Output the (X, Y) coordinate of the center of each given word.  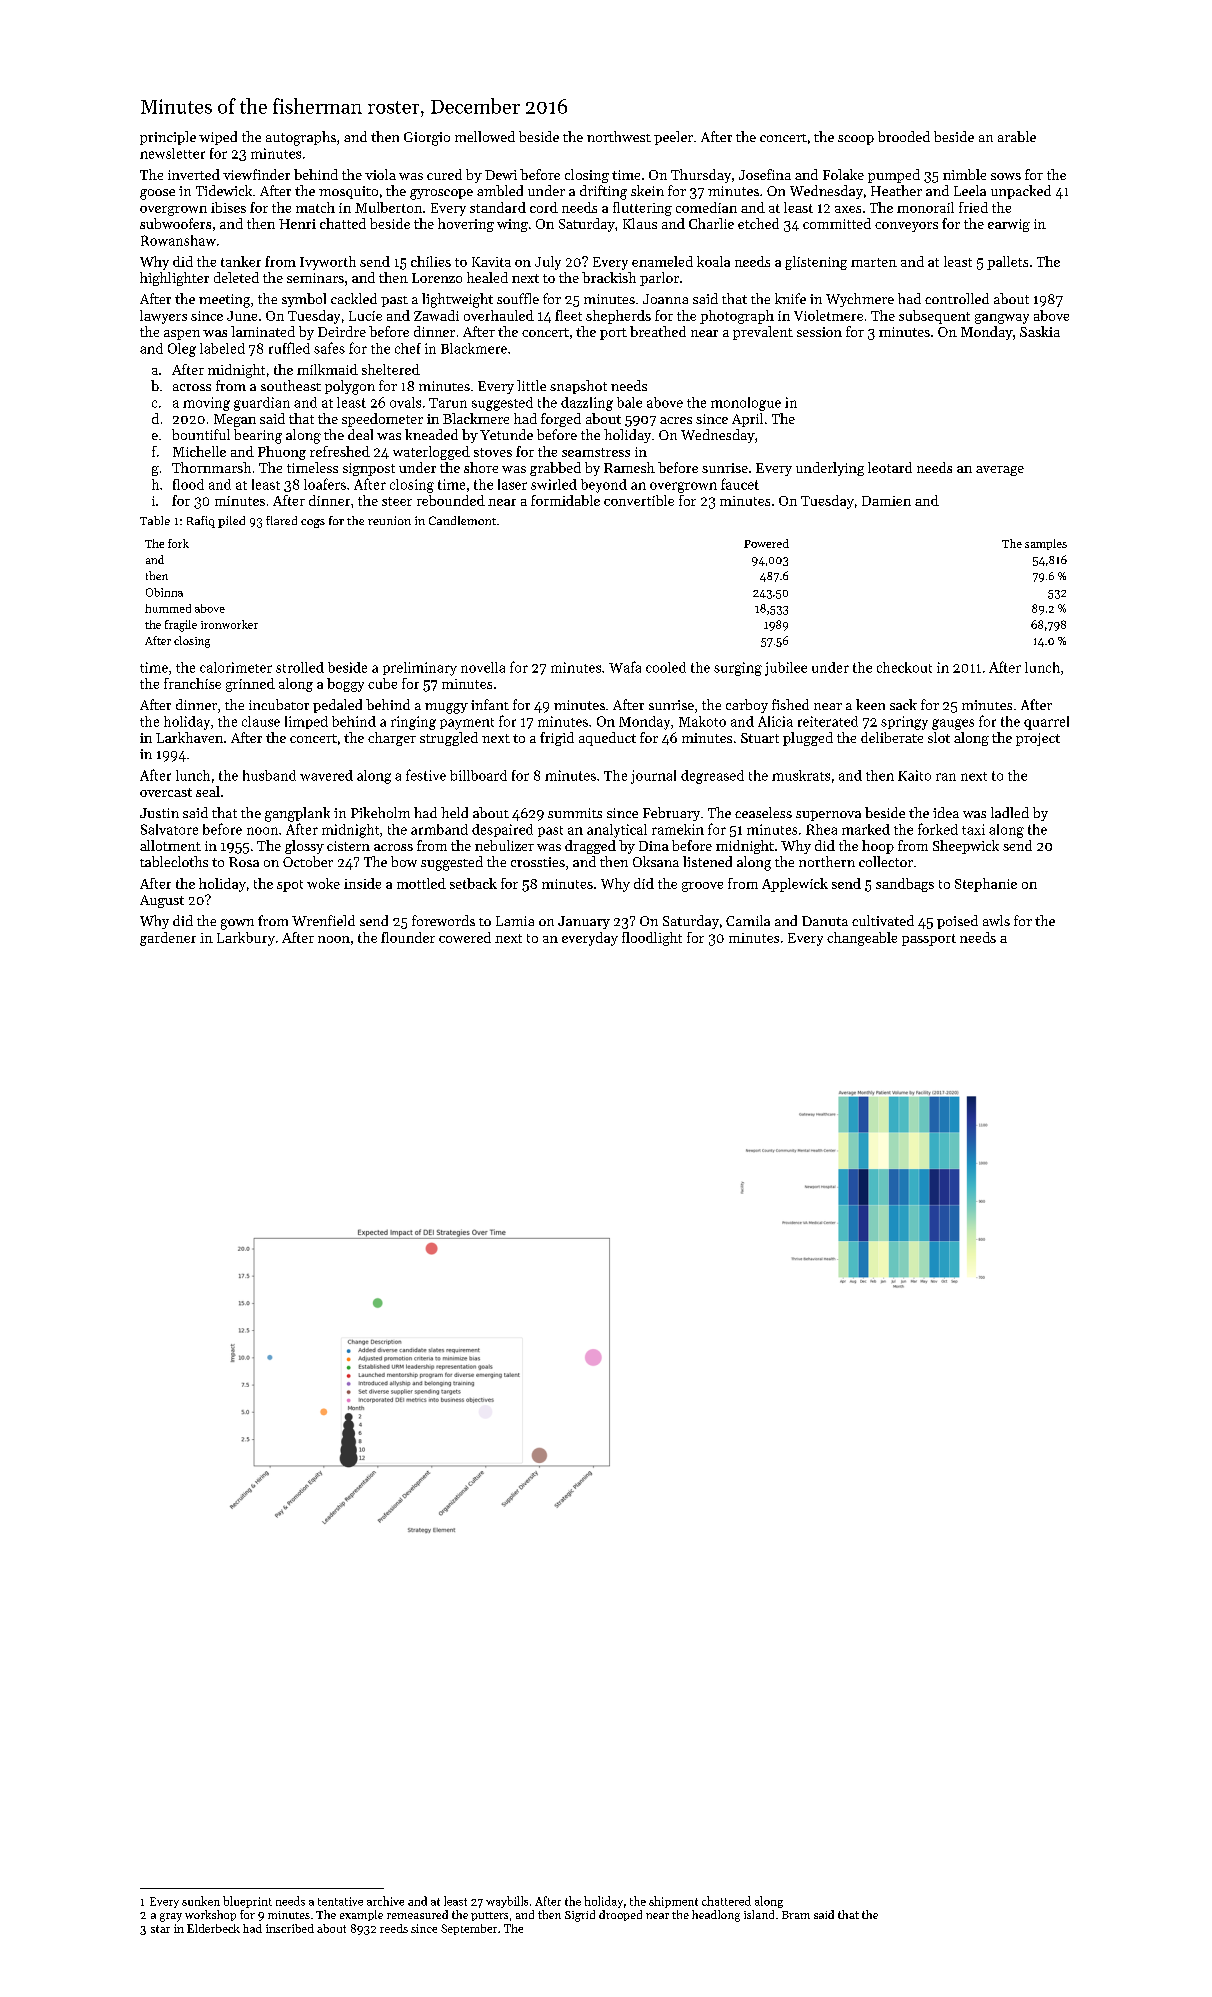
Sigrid (580, 1916)
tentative (340, 1901)
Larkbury (246, 939)
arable (1017, 136)
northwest (619, 136)
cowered (465, 937)
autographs (301, 138)
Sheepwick (966, 847)
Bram (796, 1915)
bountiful (201, 434)
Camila (748, 920)
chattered (726, 1901)
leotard (890, 467)
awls (996, 920)
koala (713, 261)
